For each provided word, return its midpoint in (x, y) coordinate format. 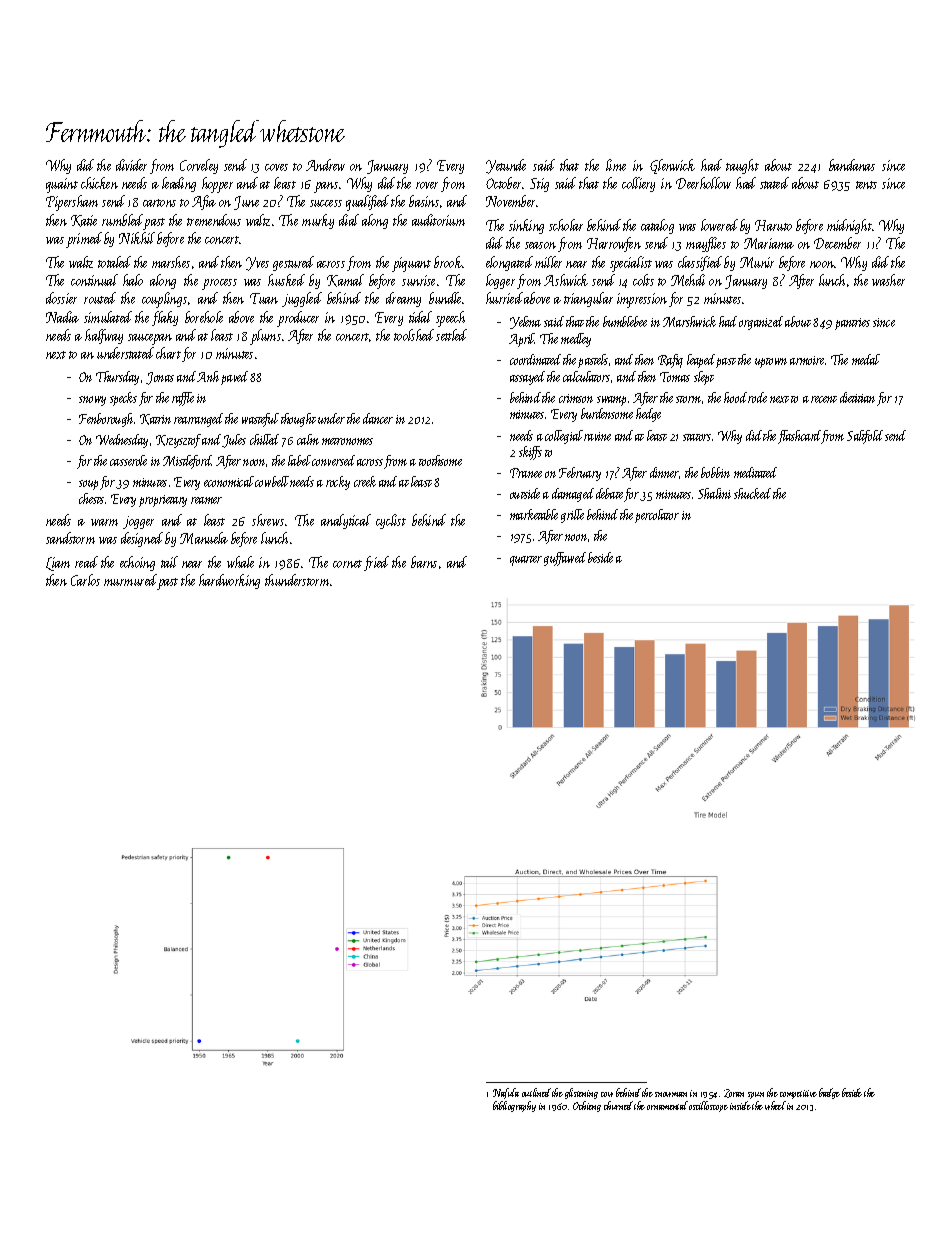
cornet (347, 564)
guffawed (565, 559)
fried (376, 563)
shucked (752, 493)
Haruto (773, 225)
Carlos (85, 580)
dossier (61, 298)
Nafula (506, 1093)
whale (240, 562)
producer (298, 319)
